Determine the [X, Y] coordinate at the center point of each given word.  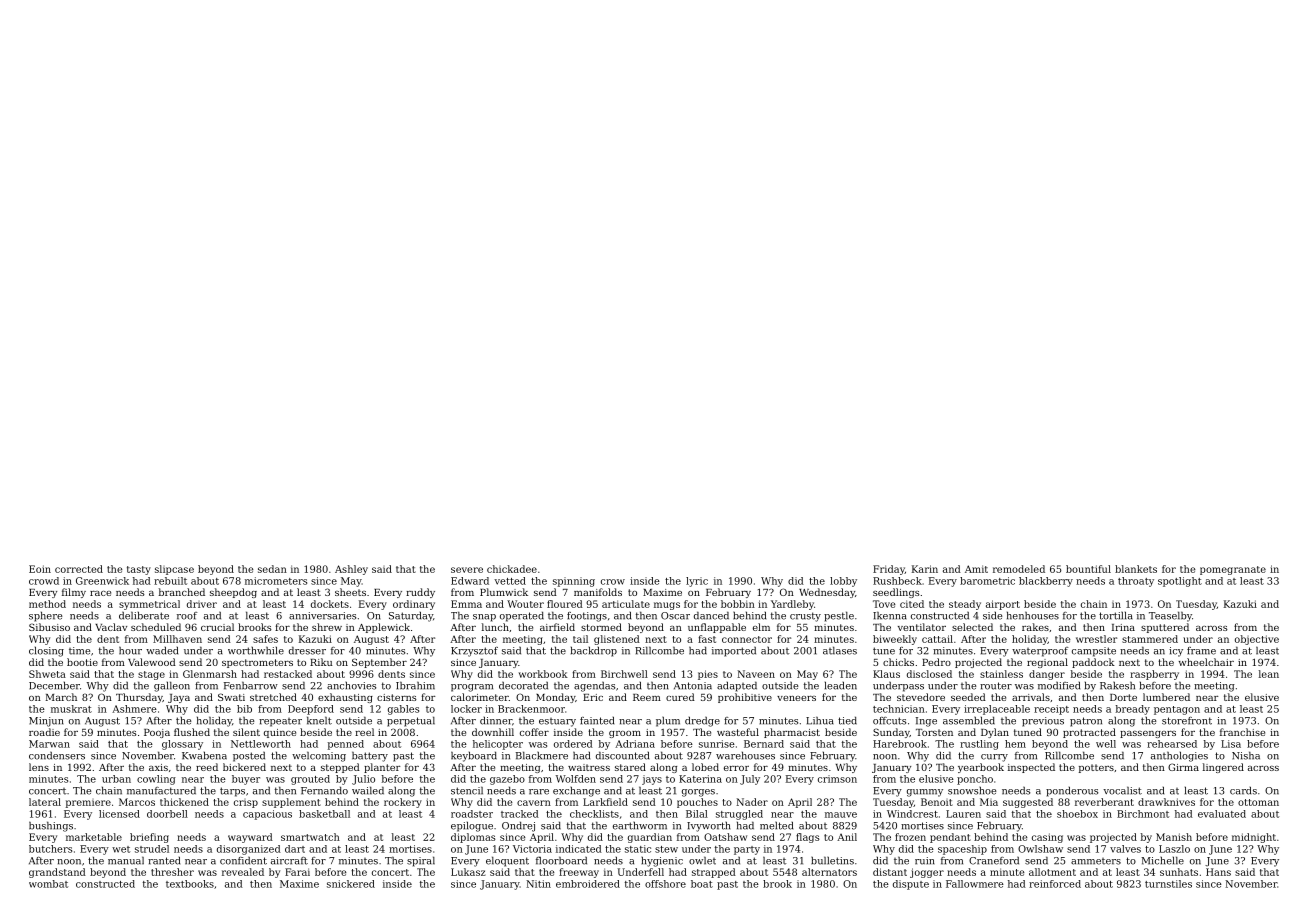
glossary [182, 745]
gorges [698, 793]
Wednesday [827, 593]
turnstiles [1168, 884]
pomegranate [1233, 570]
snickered [351, 884]
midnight [1254, 838]
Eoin [40, 569]
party [747, 850]
